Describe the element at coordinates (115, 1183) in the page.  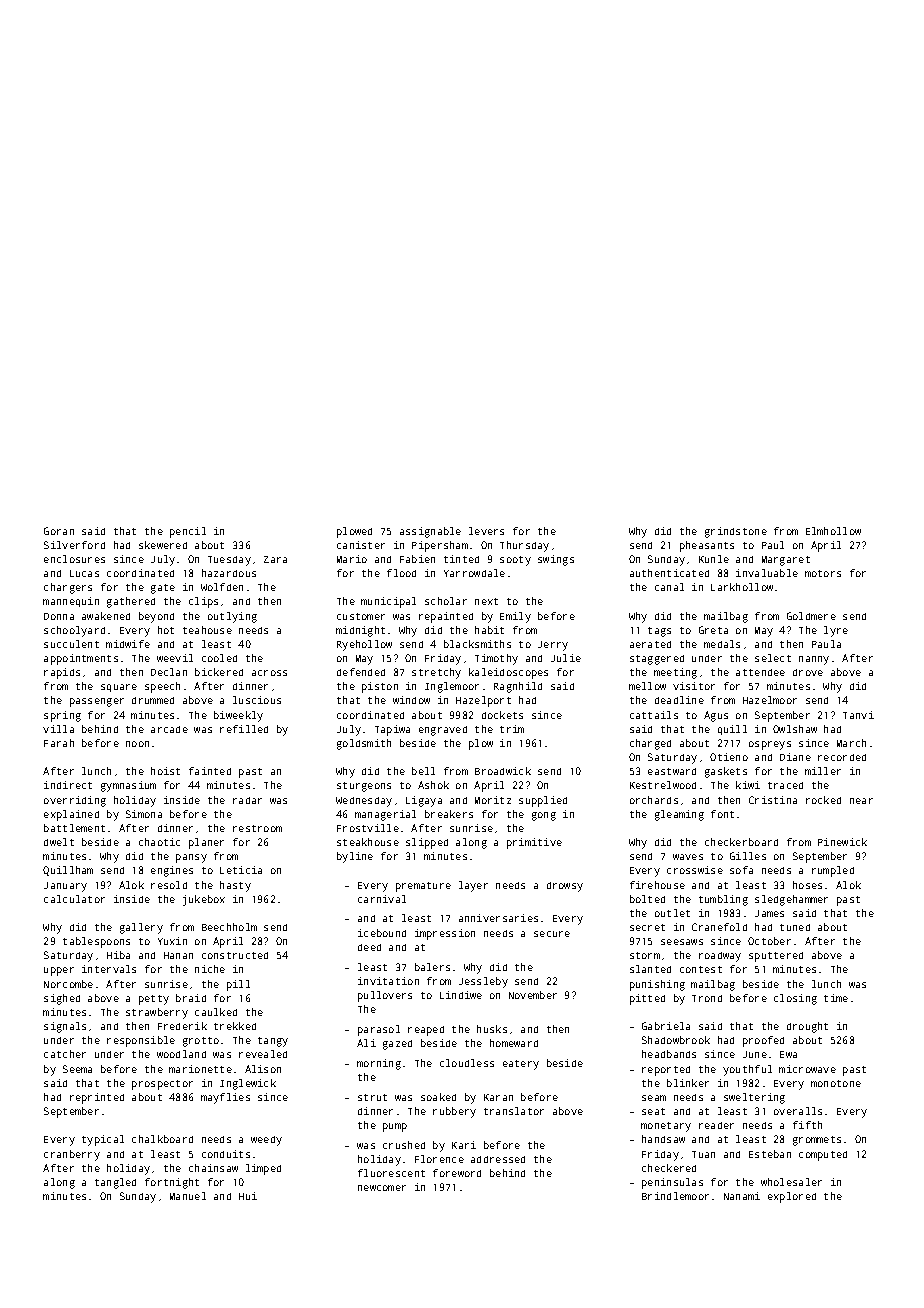
I see `tangled` at that location.
